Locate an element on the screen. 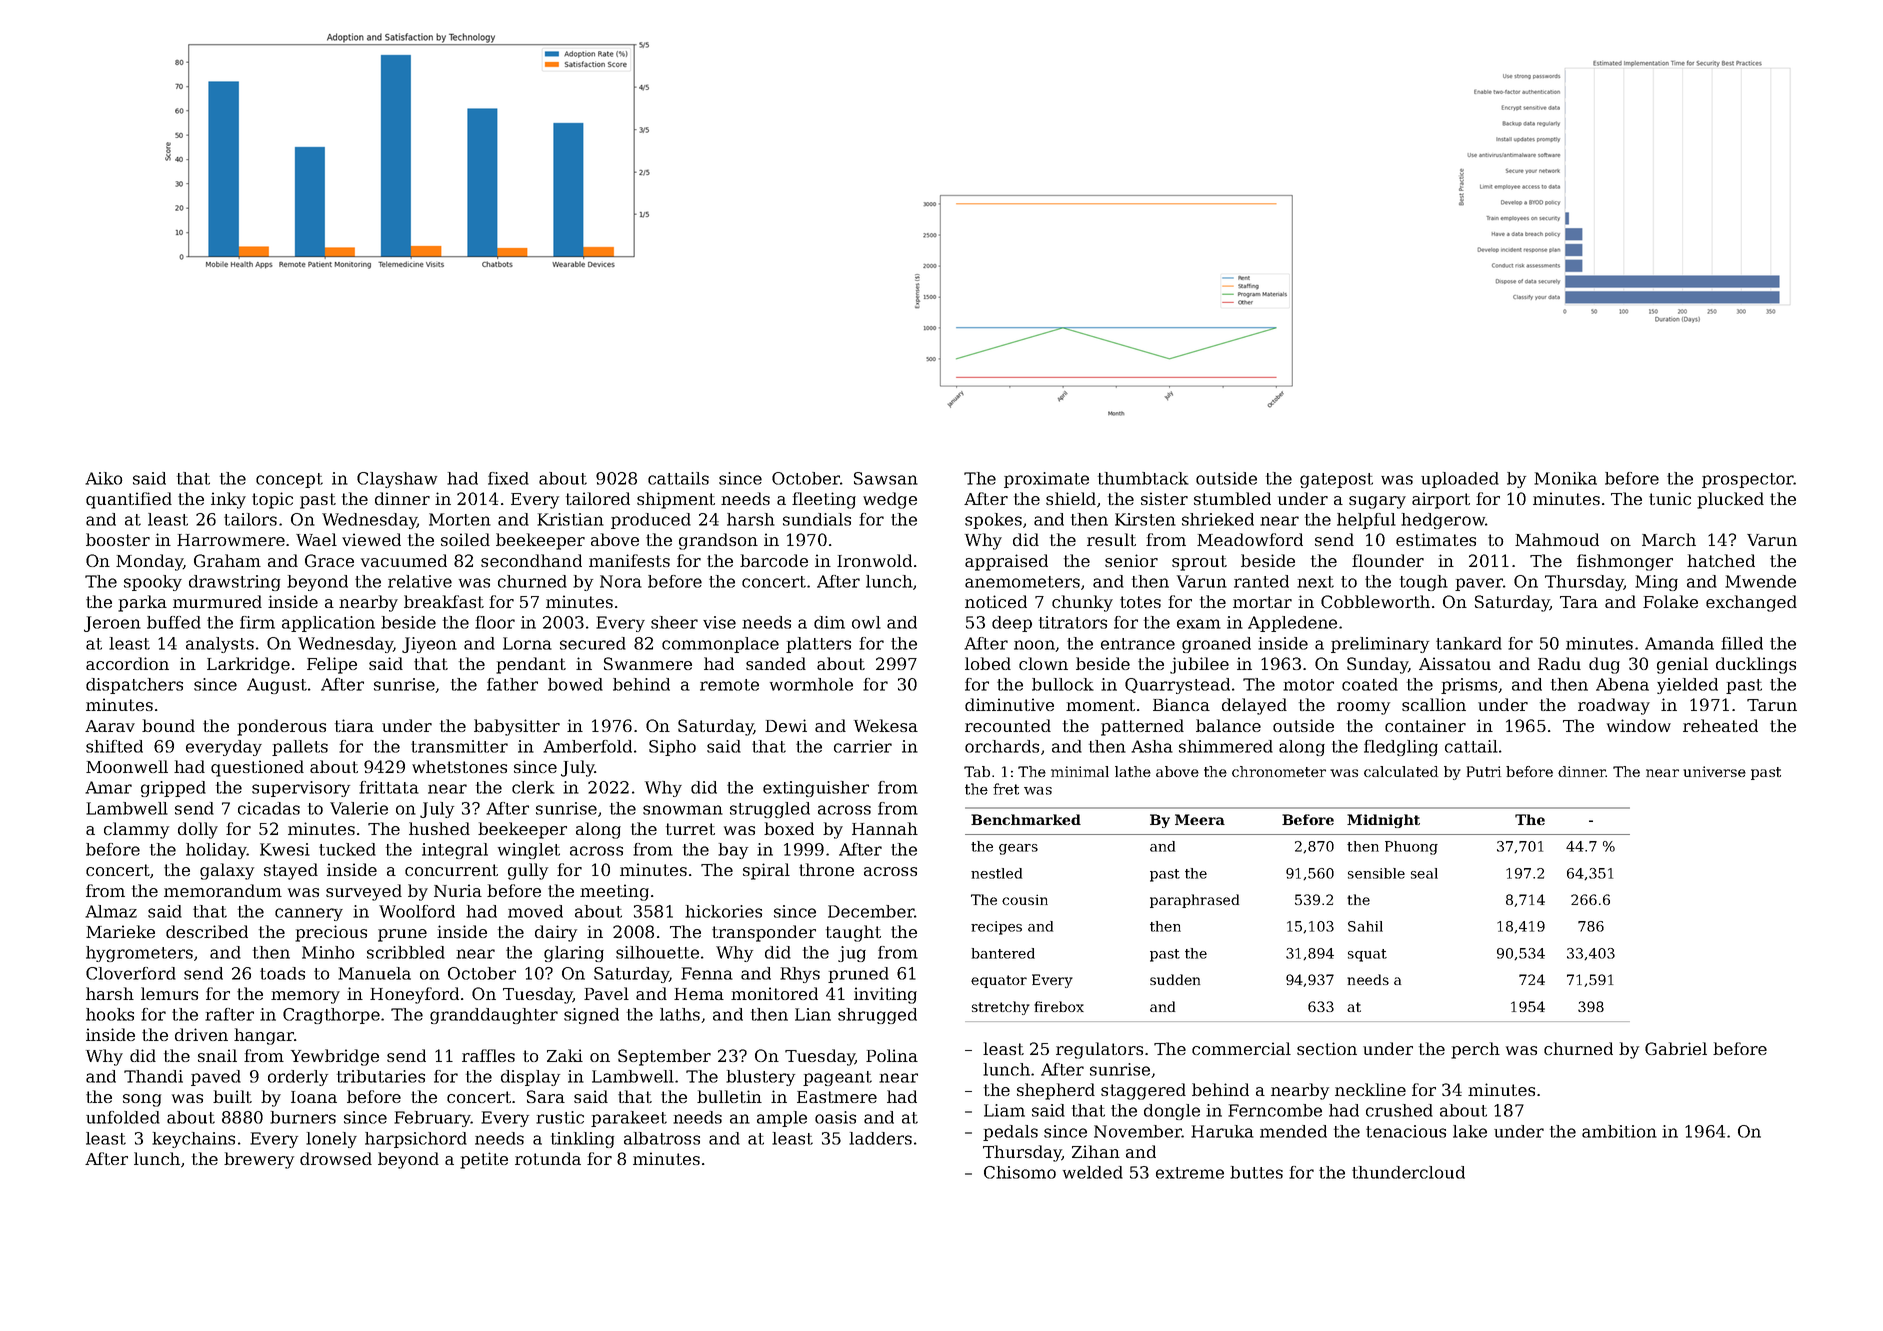  buffed is located at coordinates (174, 622).
